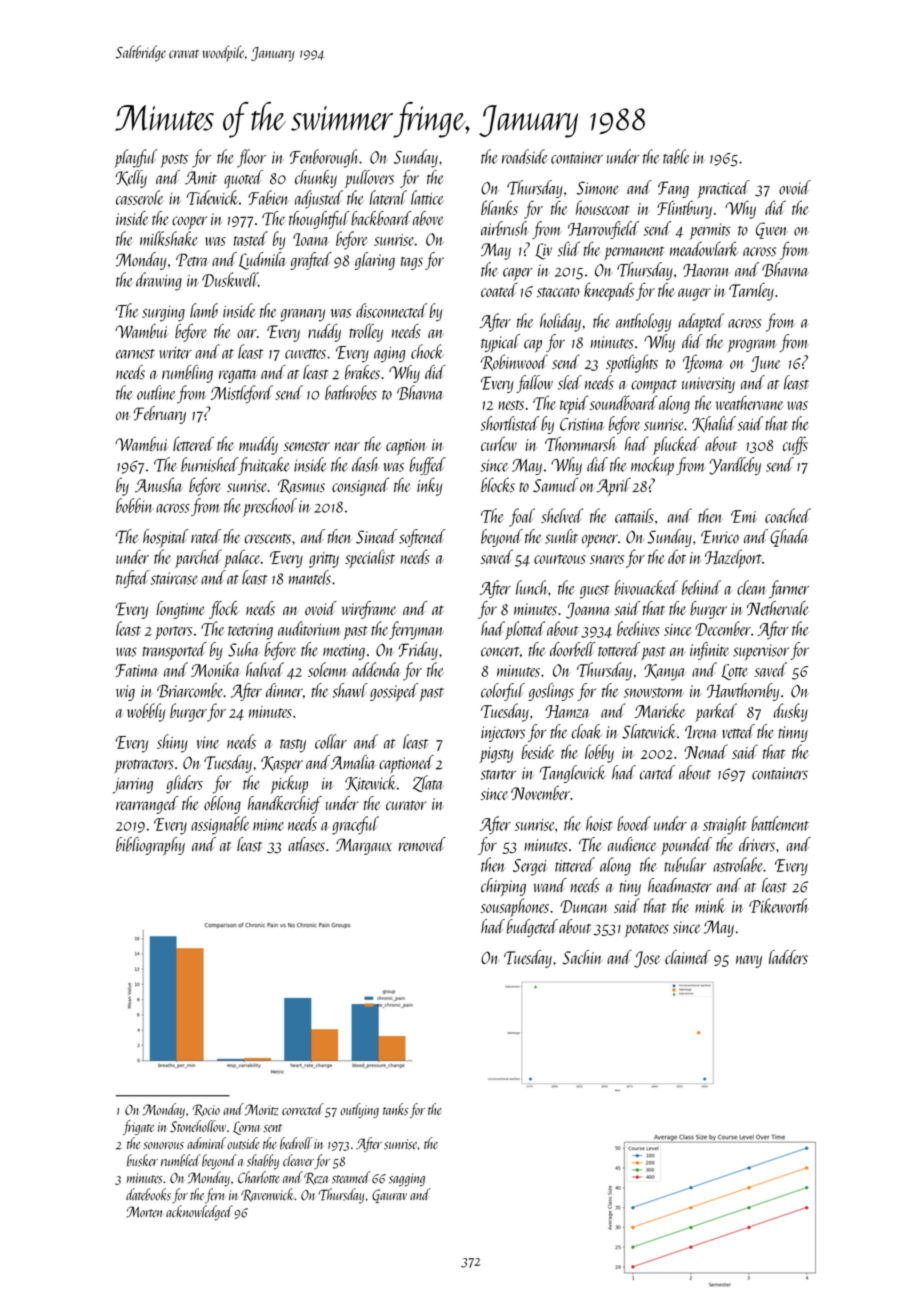 This page has height=1314, width=924. I want to click on roadside, so click(524, 156).
